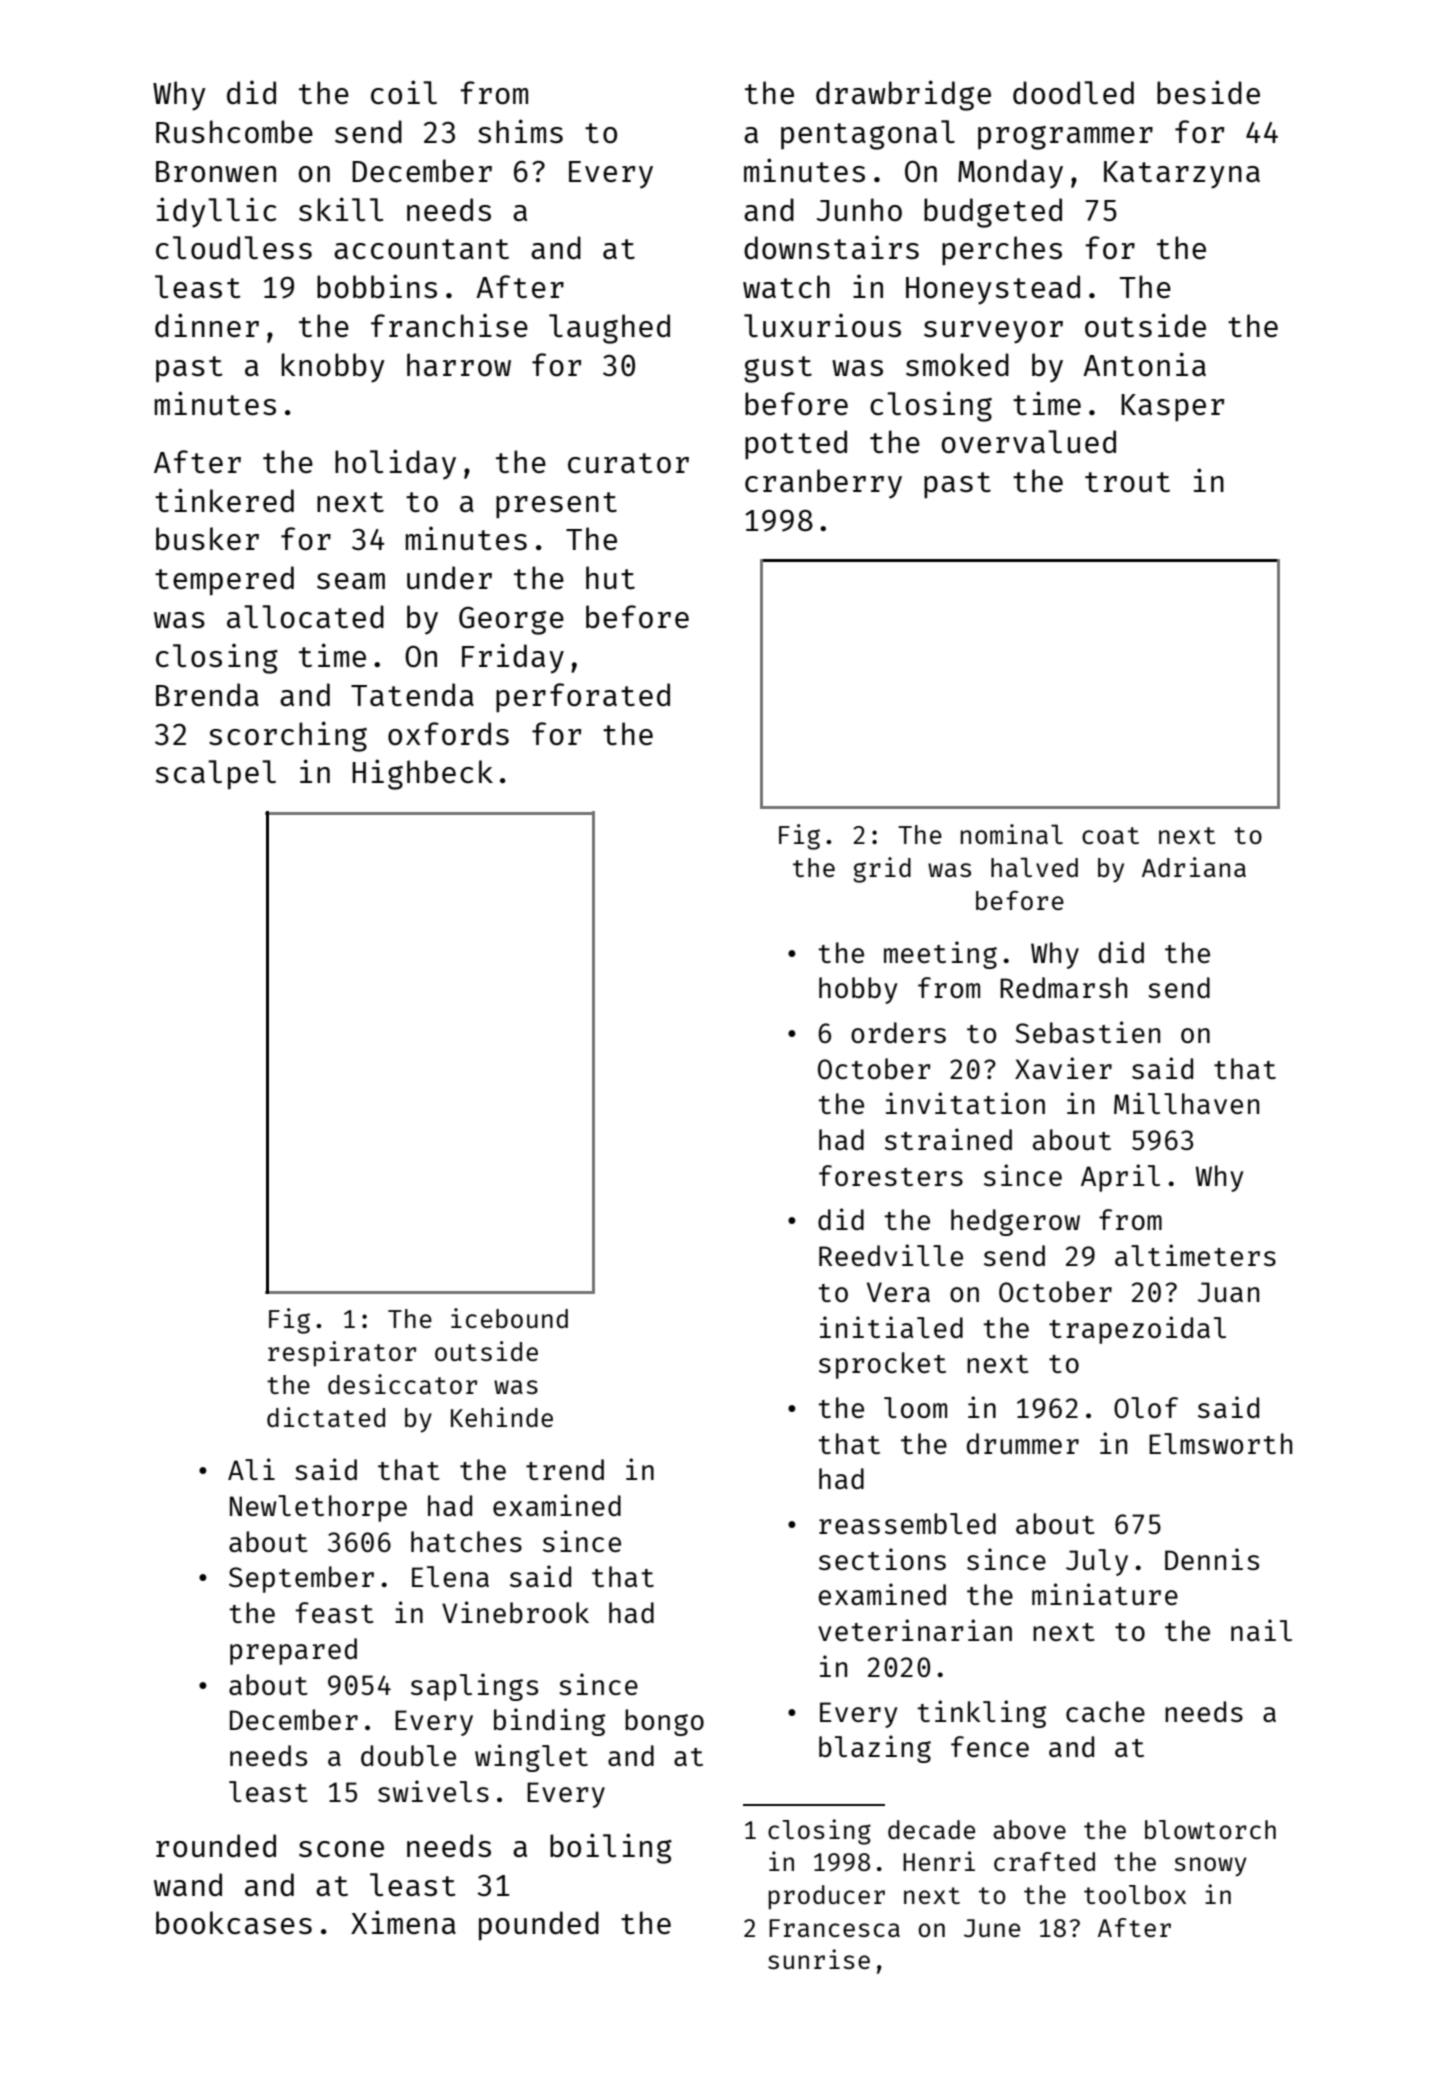 The width and height of the screenshot is (1450, 2100). What do you see at coordinates (404, 92) in the screenshot?
I see `coil` at bounding box center [404, 92].
